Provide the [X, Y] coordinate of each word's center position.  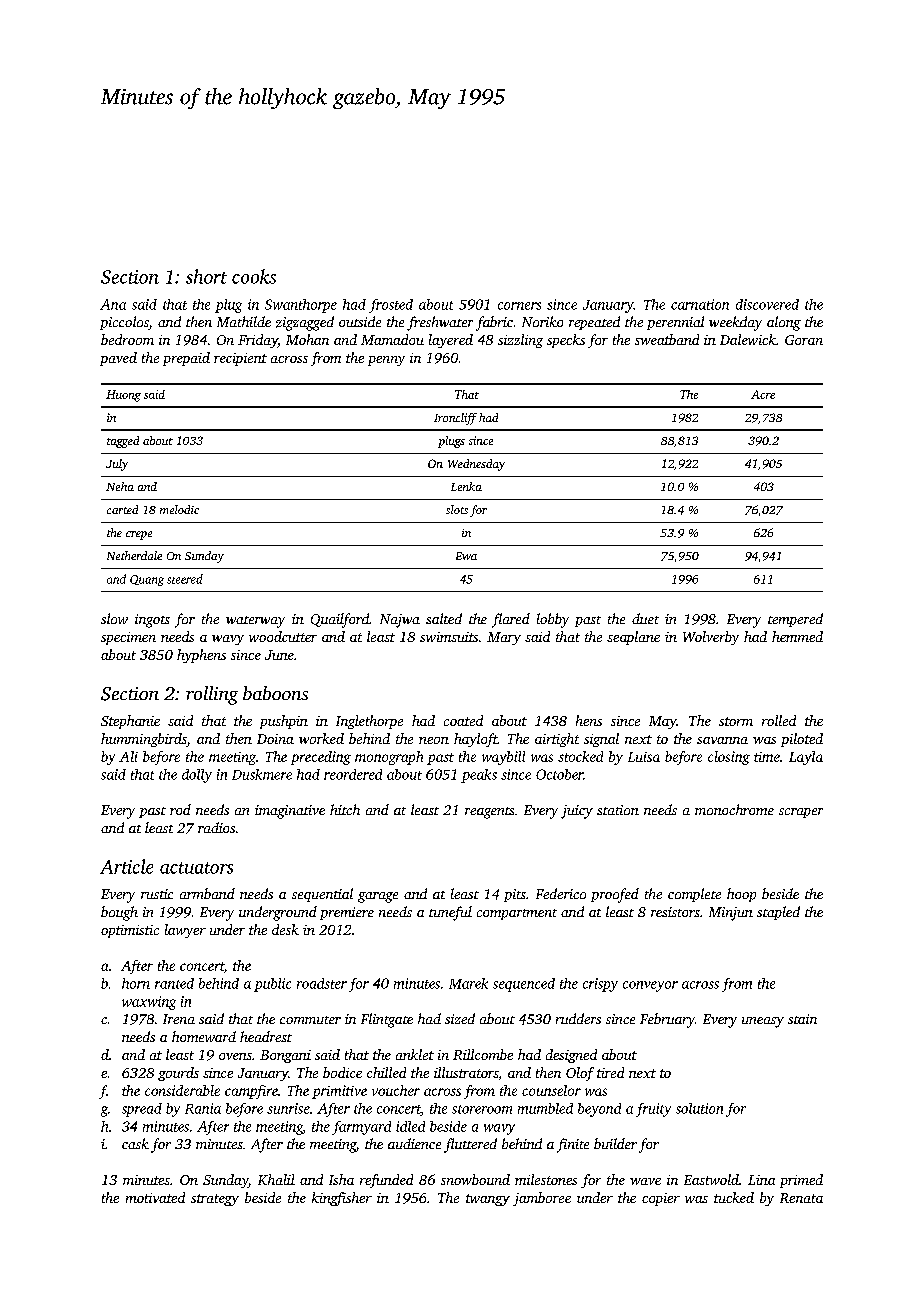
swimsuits [449, 637]
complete [694, 895]
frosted [391, 306]
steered [185, 579]
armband [207, 893]
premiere [347, 913]
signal [601, 740]
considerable [182, 1090]
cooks [254, 276]
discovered [767, 304]
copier [661, 1199]
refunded [386, 1181]
